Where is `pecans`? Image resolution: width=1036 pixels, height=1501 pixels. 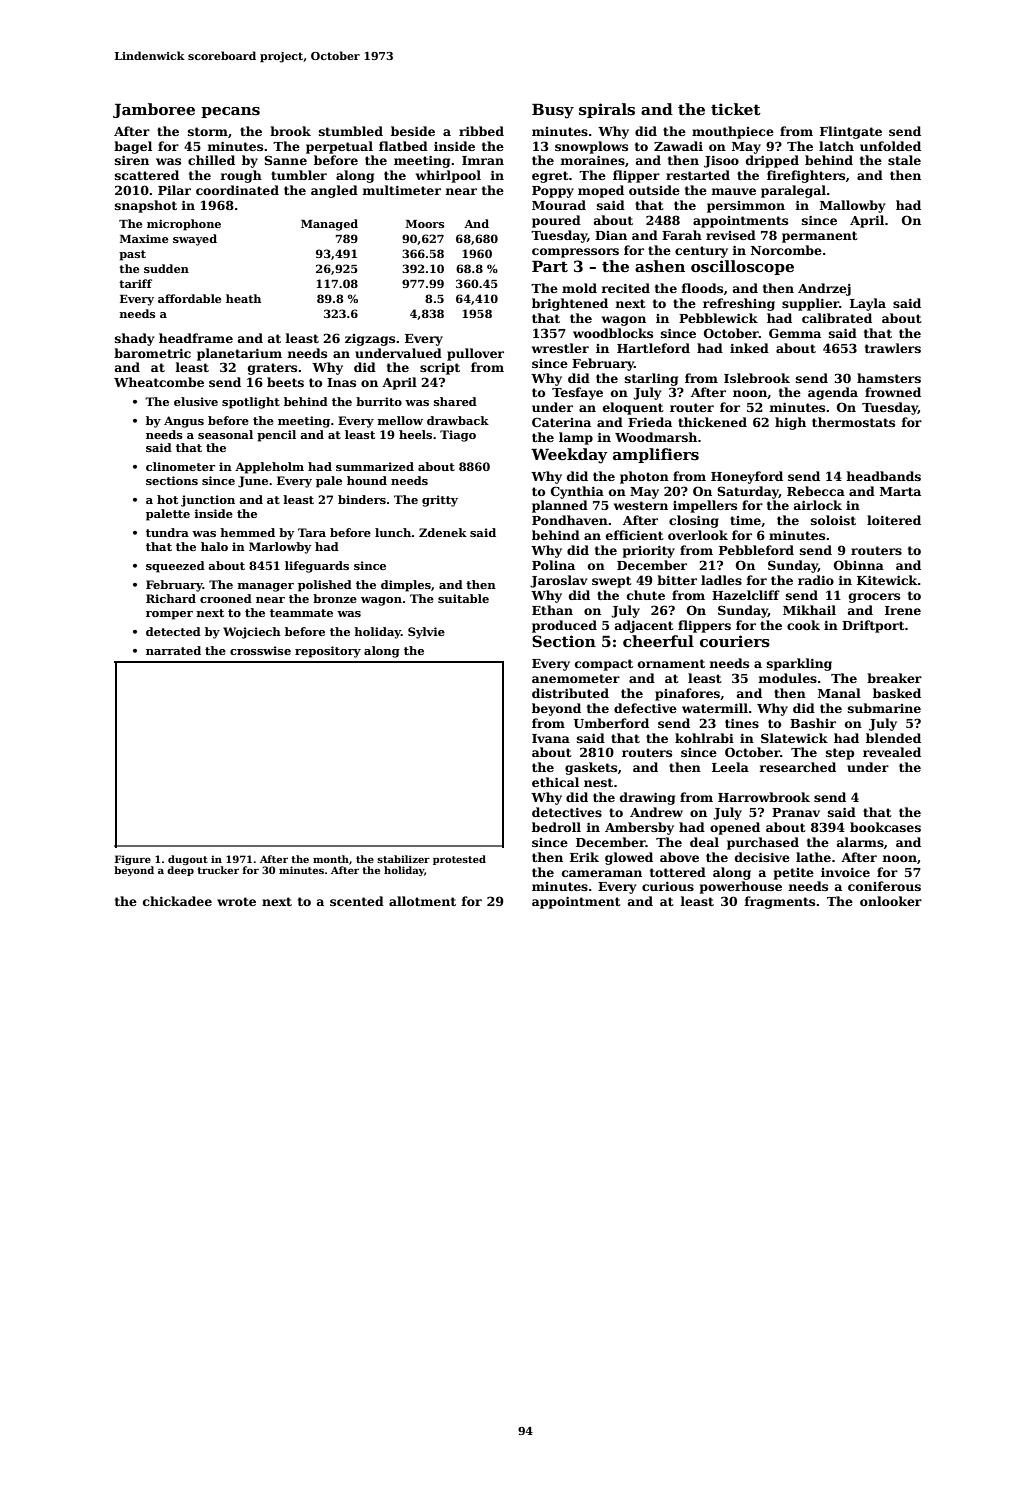 pecans is located at coordinates (230, 112).
